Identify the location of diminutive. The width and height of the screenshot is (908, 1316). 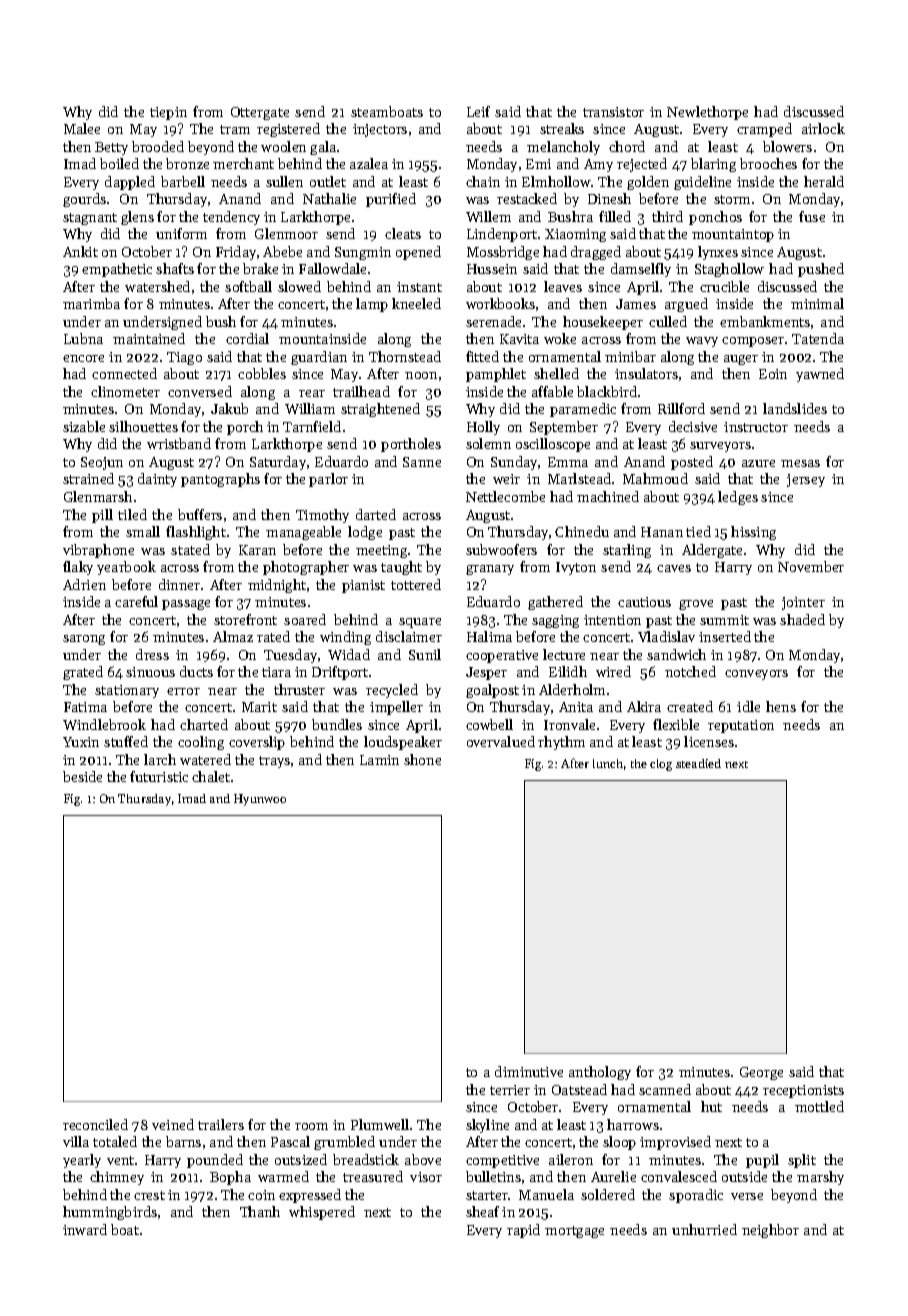
(529, 1071).
